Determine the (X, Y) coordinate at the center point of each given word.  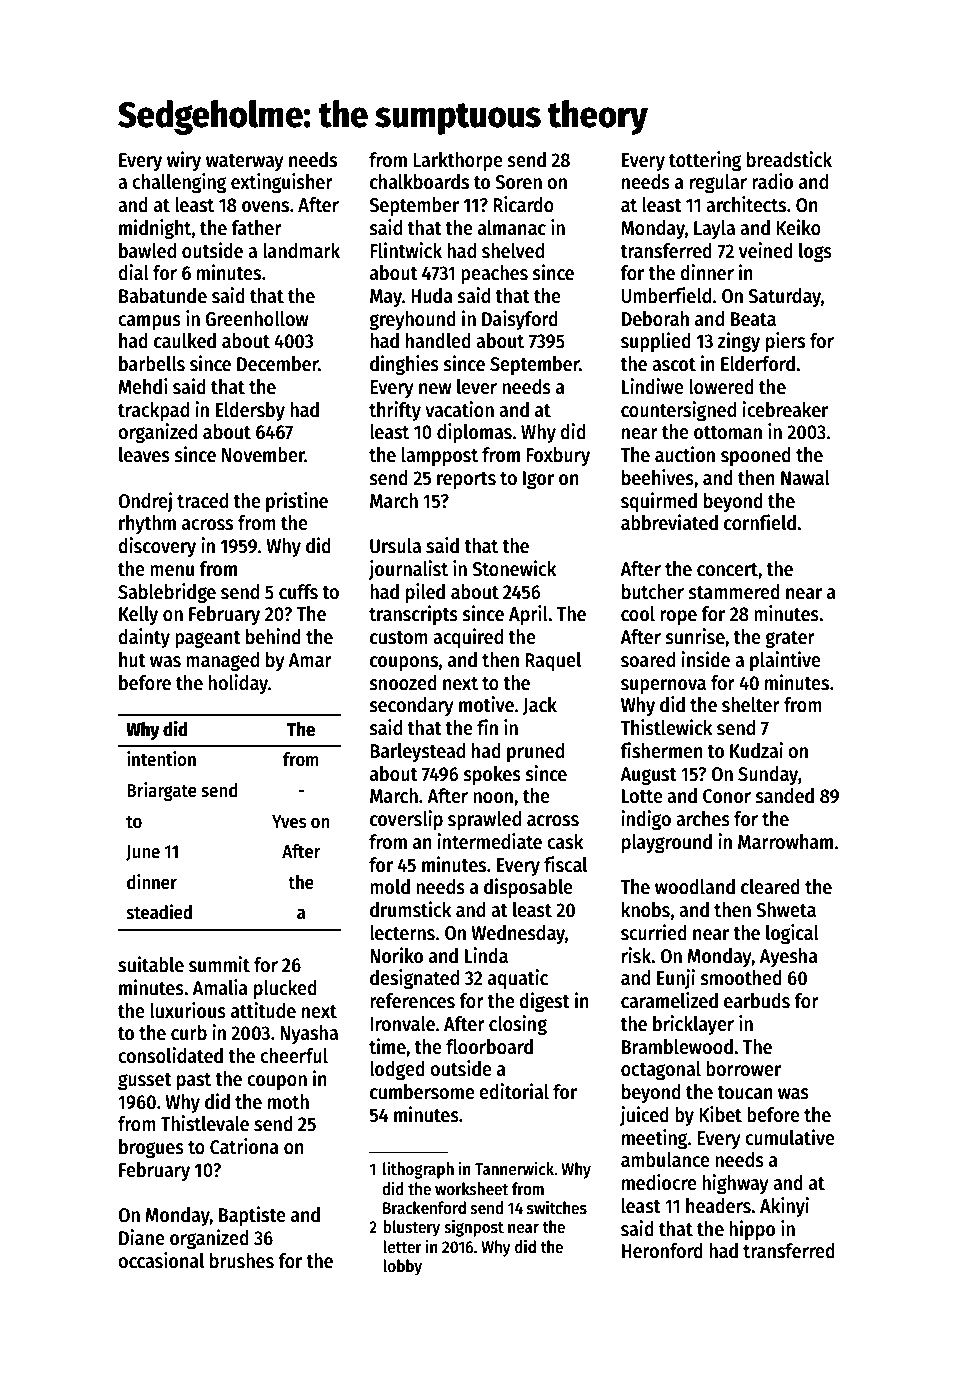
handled (438, 341)
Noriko (396, 955)
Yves (289, 822)
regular (718, 184)
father (256, 228)
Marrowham (785, 842)
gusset (145, 1082)
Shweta (786, 910)
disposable (528, 888)
